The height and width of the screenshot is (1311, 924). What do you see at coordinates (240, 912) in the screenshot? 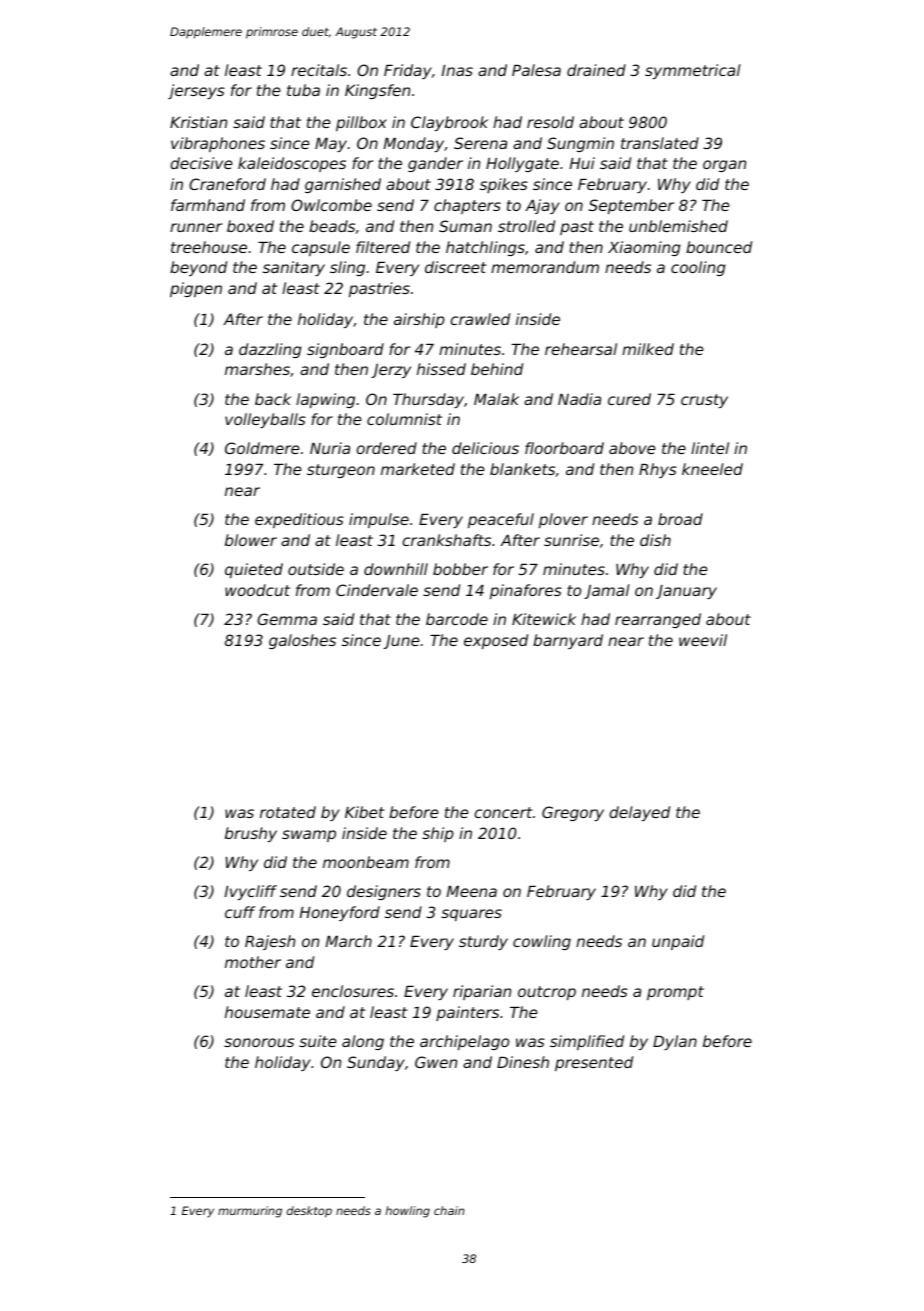
I see `cuff` at bounding box center [240, 912].
